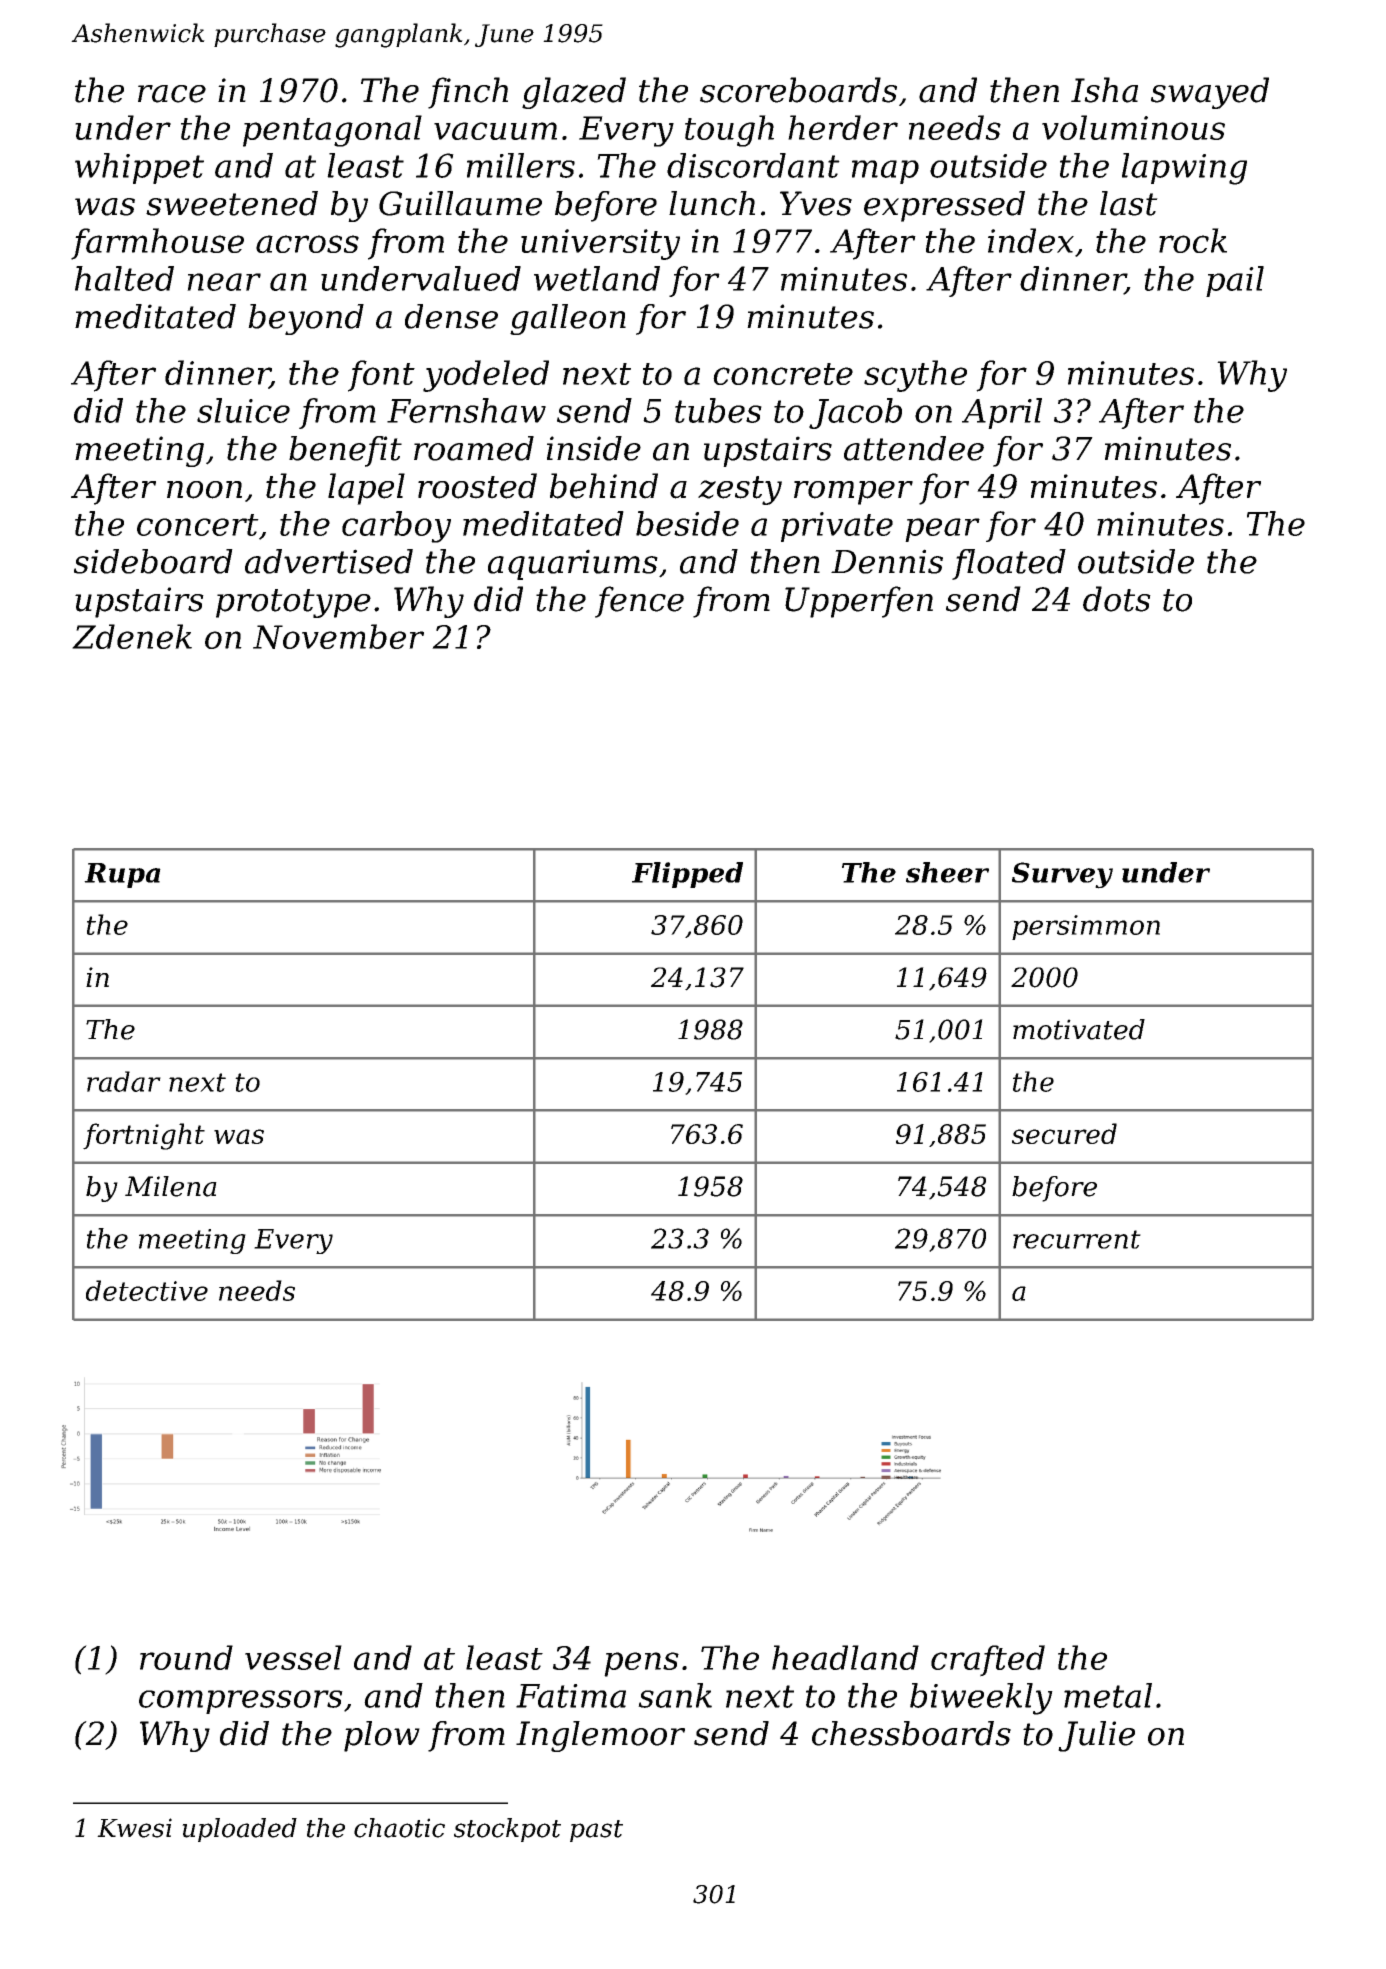  I want to click on pear, so click(942, 530).
